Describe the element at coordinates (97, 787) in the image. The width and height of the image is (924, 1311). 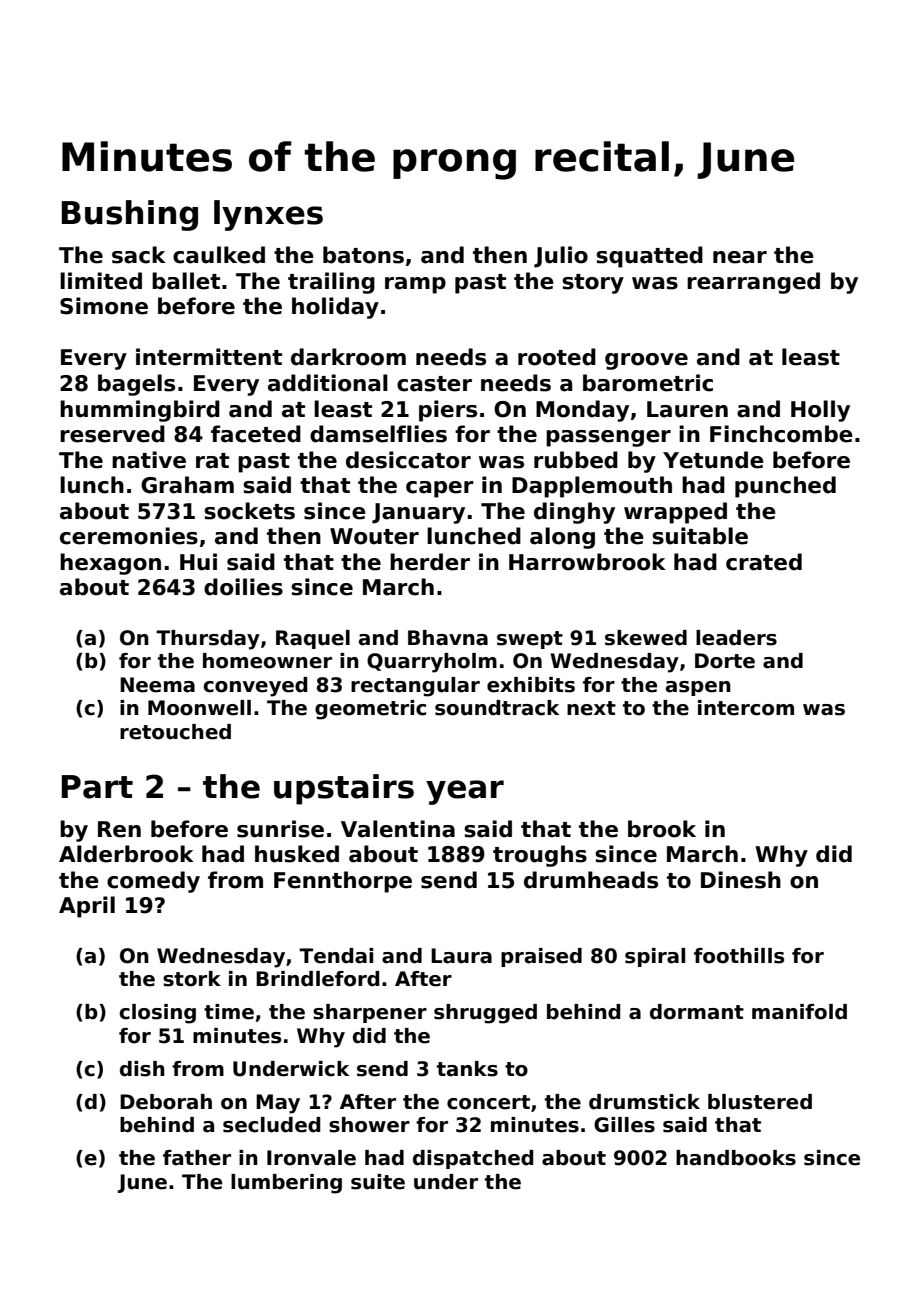
I see `Part` at that location.
